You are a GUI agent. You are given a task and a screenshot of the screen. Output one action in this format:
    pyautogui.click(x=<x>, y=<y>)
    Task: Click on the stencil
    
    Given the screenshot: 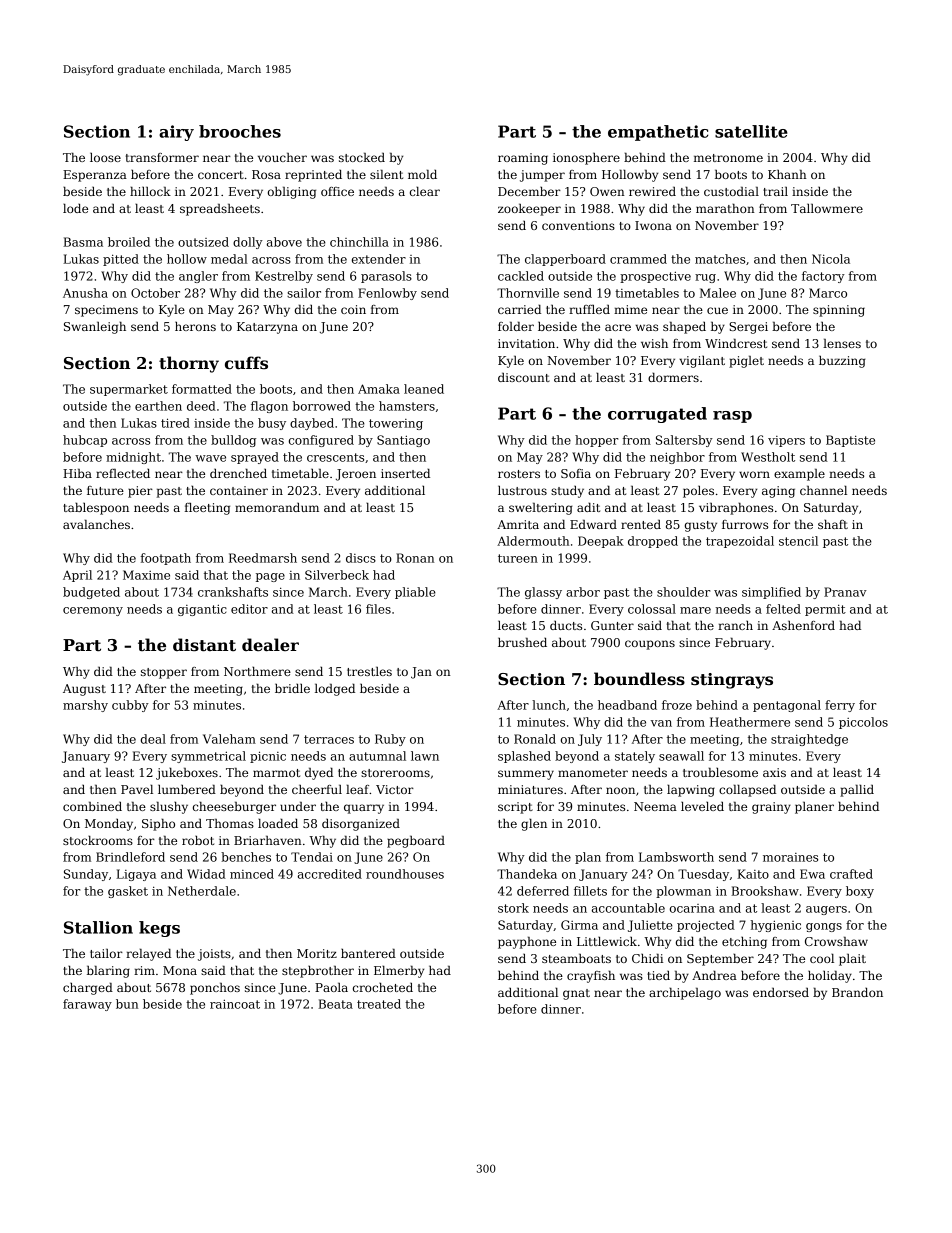 What is the action you would take?
    pyautogui.click(x=798, y=541)
